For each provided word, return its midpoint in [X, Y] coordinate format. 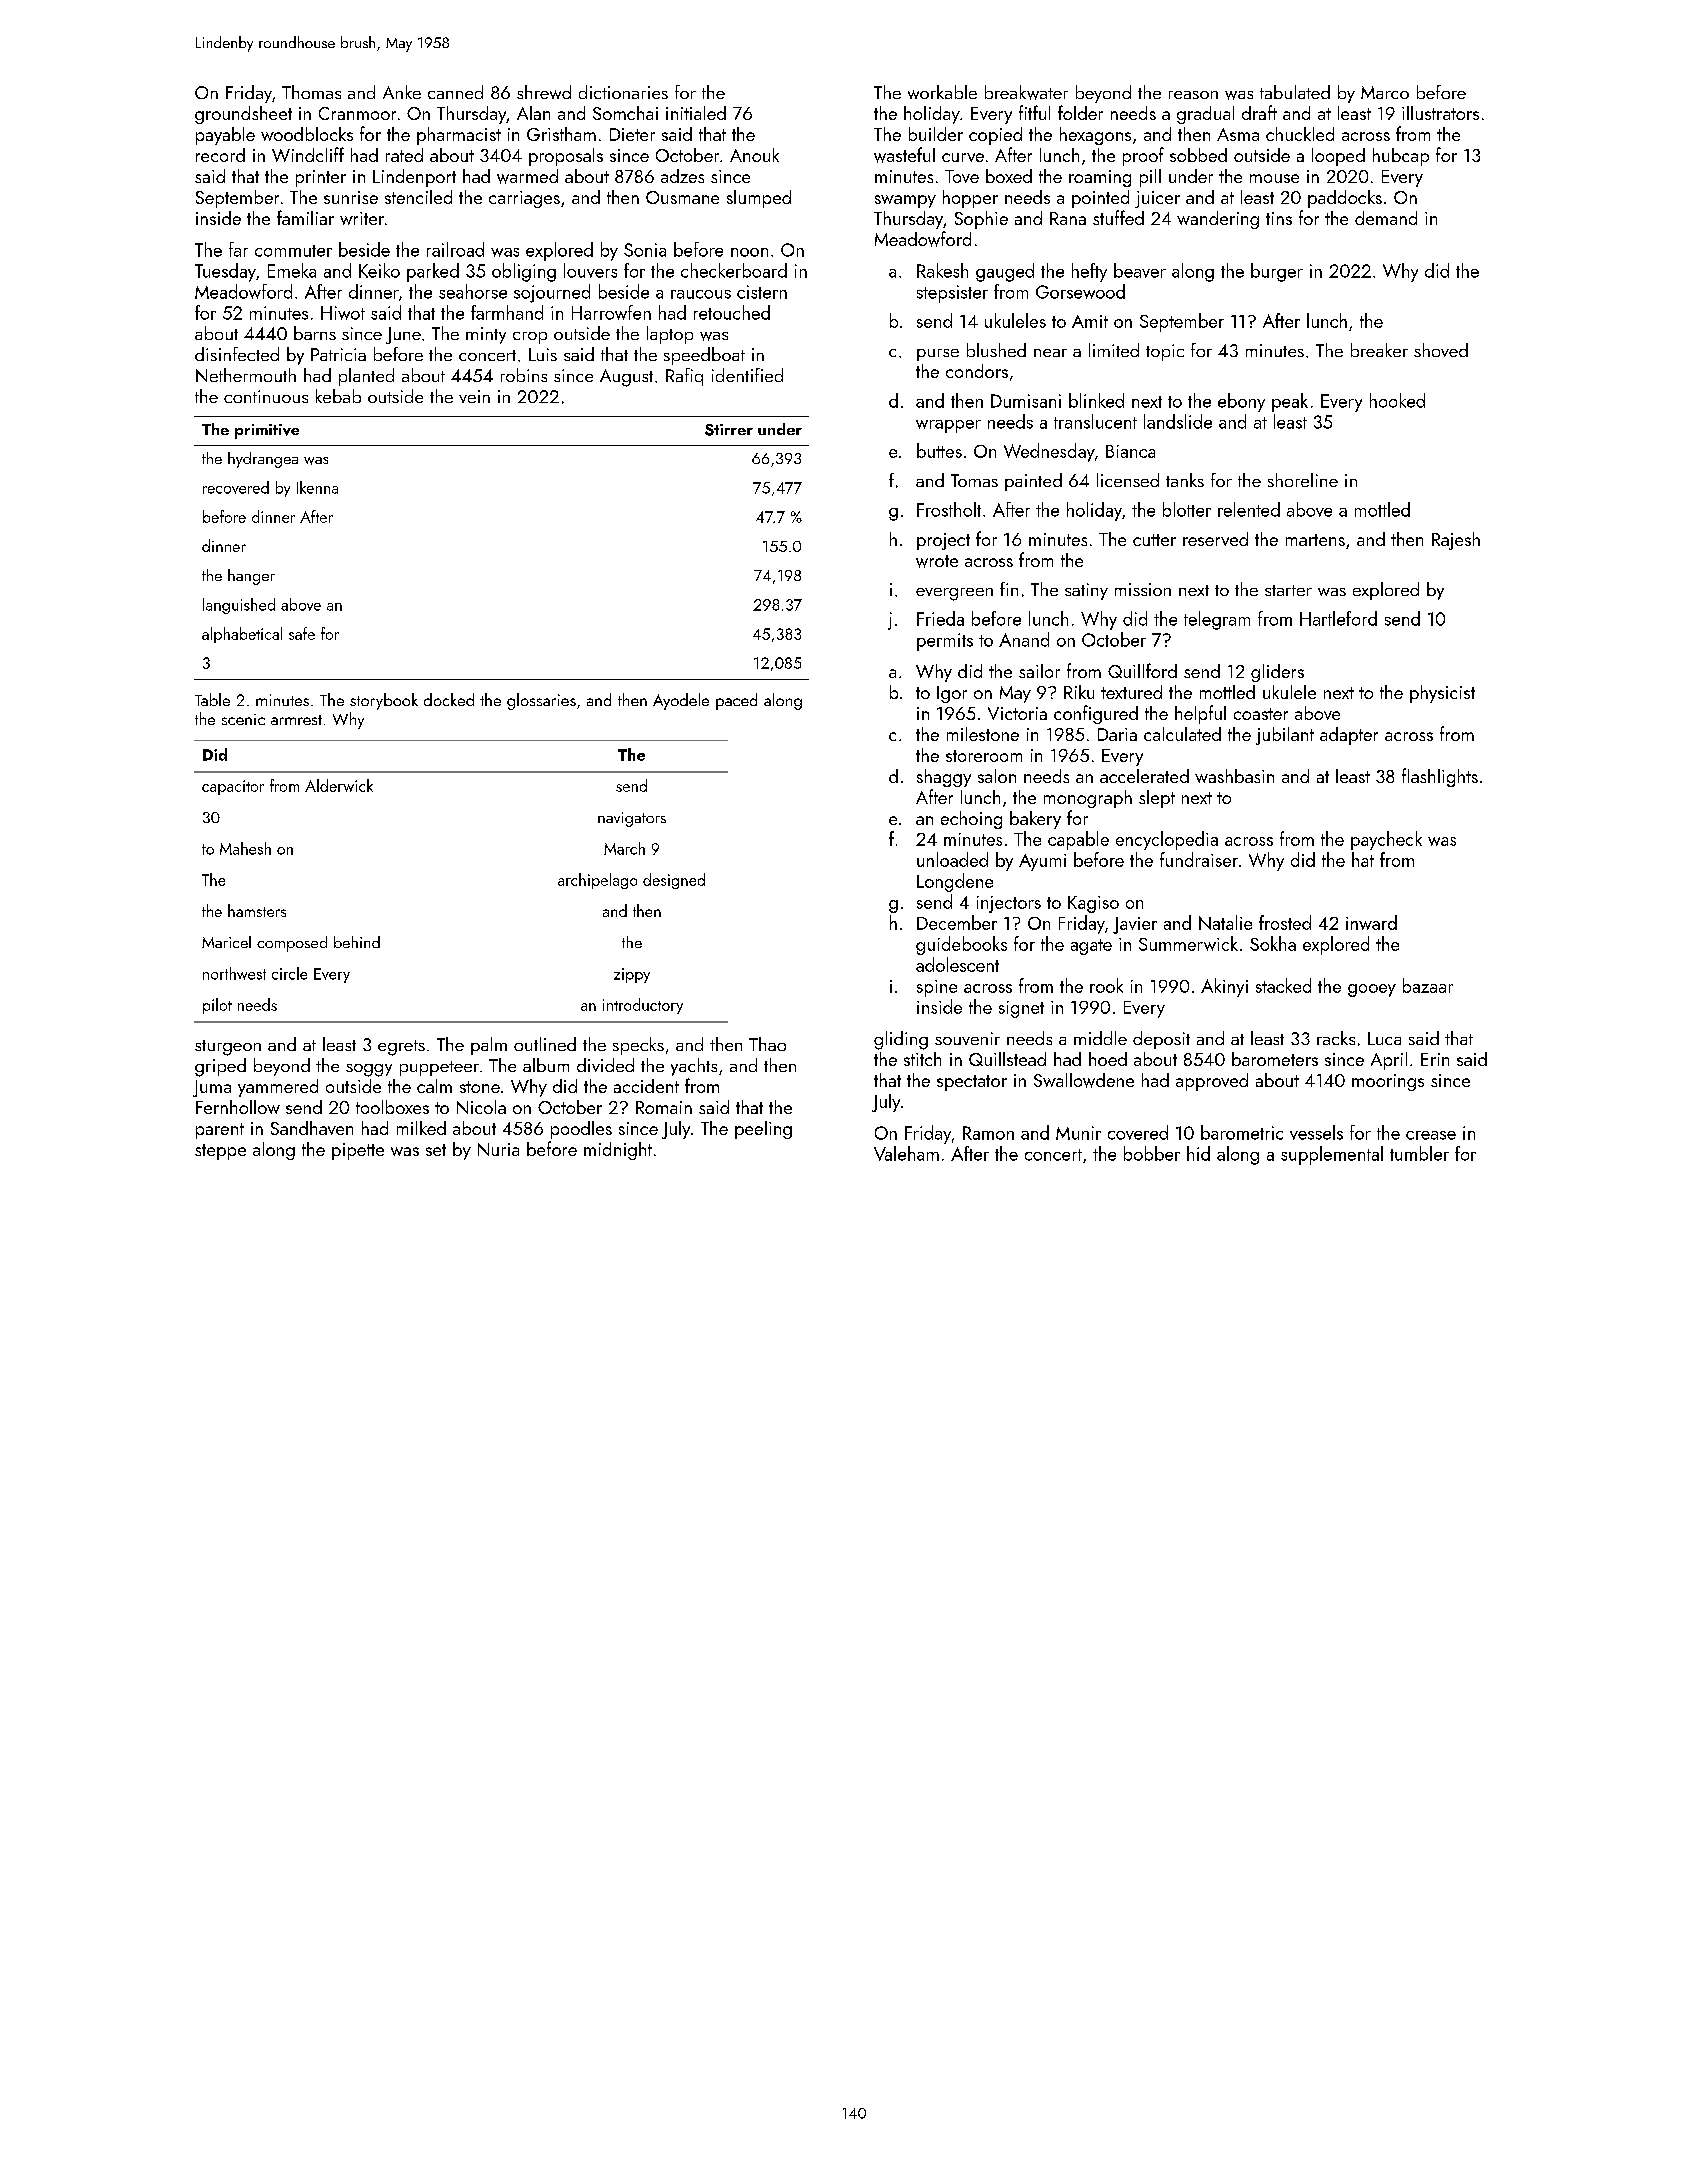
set [436, 1150]
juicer [1157, 199]
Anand [1024, 639]
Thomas [311, 92]
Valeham [906, 1153]
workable [942, 92]
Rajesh [1456, 541]
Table [212, 699]
